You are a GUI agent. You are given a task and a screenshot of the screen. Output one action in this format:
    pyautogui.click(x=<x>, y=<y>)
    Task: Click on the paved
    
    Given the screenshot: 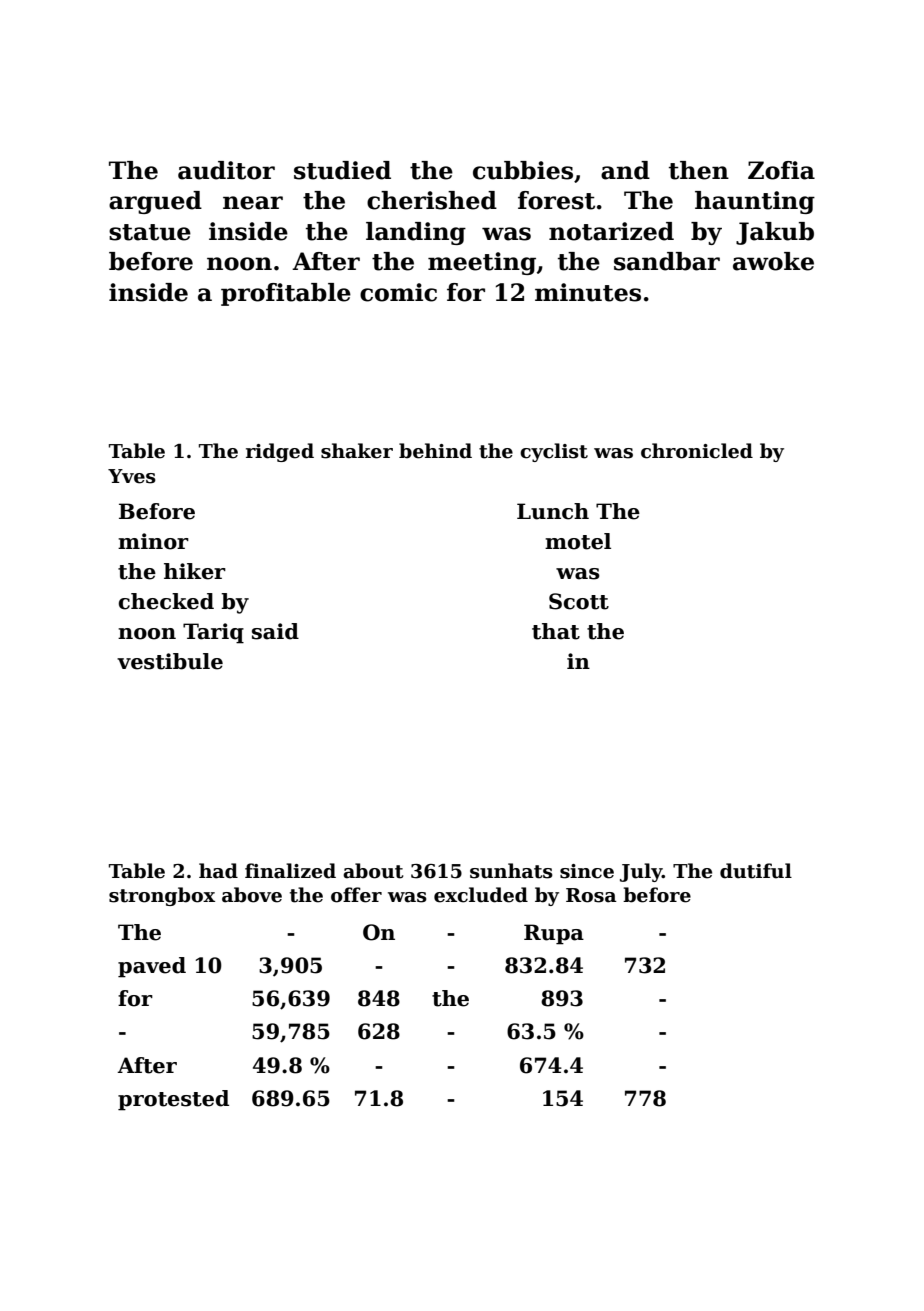 What is the action you would take?
    pyautogui.click(x=152, y=967)
